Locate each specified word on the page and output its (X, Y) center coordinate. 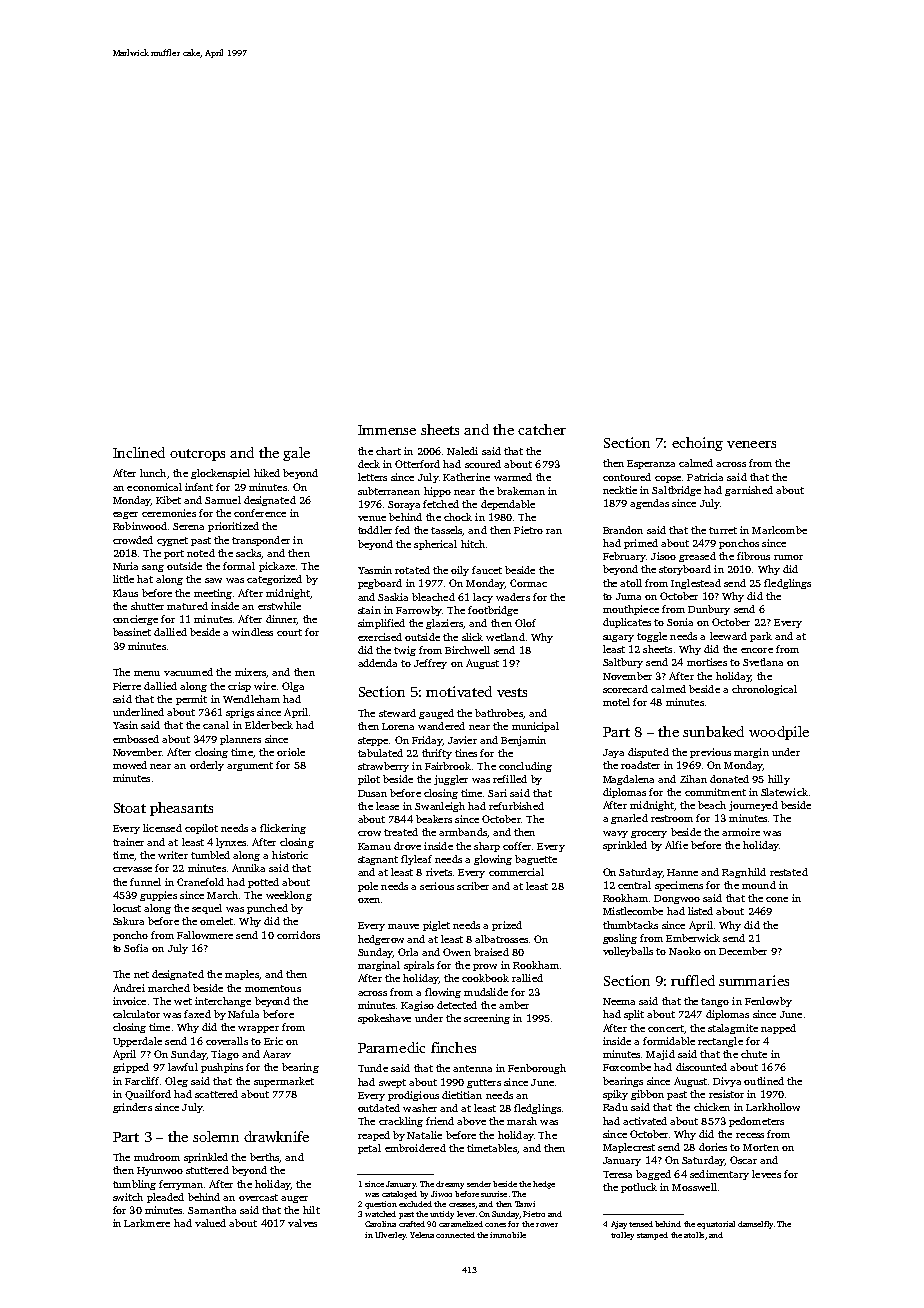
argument (250, 766)
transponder (261, 541)
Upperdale (137, 1042)
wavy (615, 834)
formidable (669, 1041)
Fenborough (537, 1069)
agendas (649, 504)
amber (514, 1005)
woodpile (779, 733)
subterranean (389, 491)
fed (402, 530)
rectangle (720, 1042)
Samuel (223, 500)
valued (210, 1223)
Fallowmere (205, 935)
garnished (749, 491)
